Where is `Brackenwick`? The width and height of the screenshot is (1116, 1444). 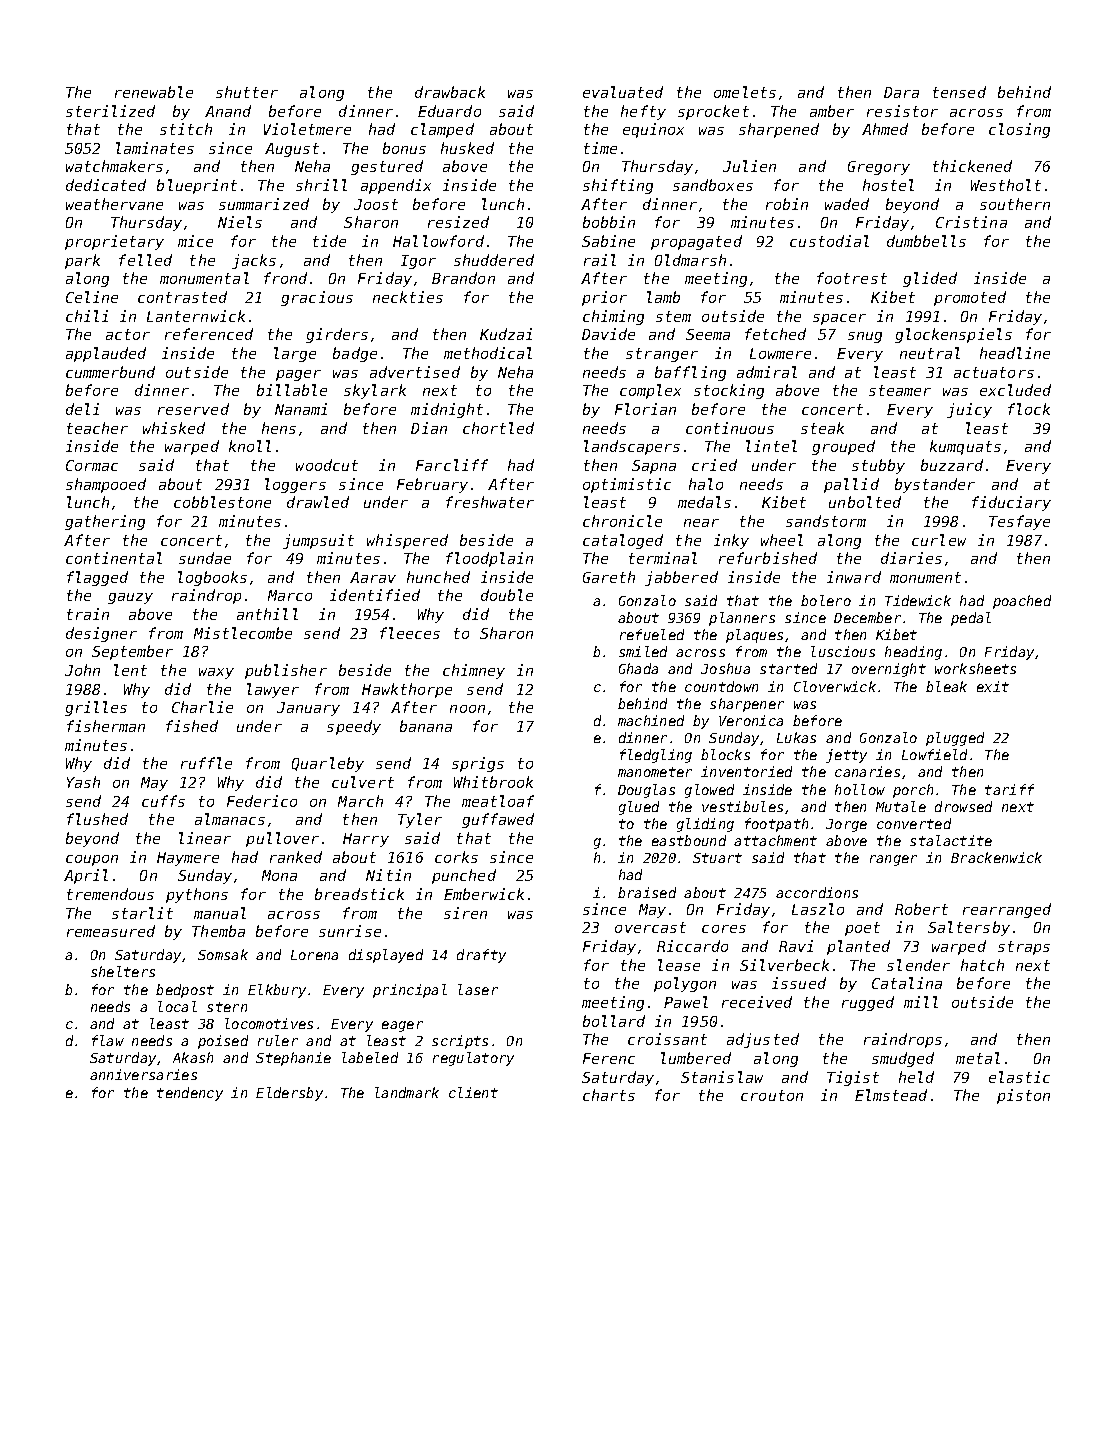
Brackenwick is located at coordinates (996, 857).
